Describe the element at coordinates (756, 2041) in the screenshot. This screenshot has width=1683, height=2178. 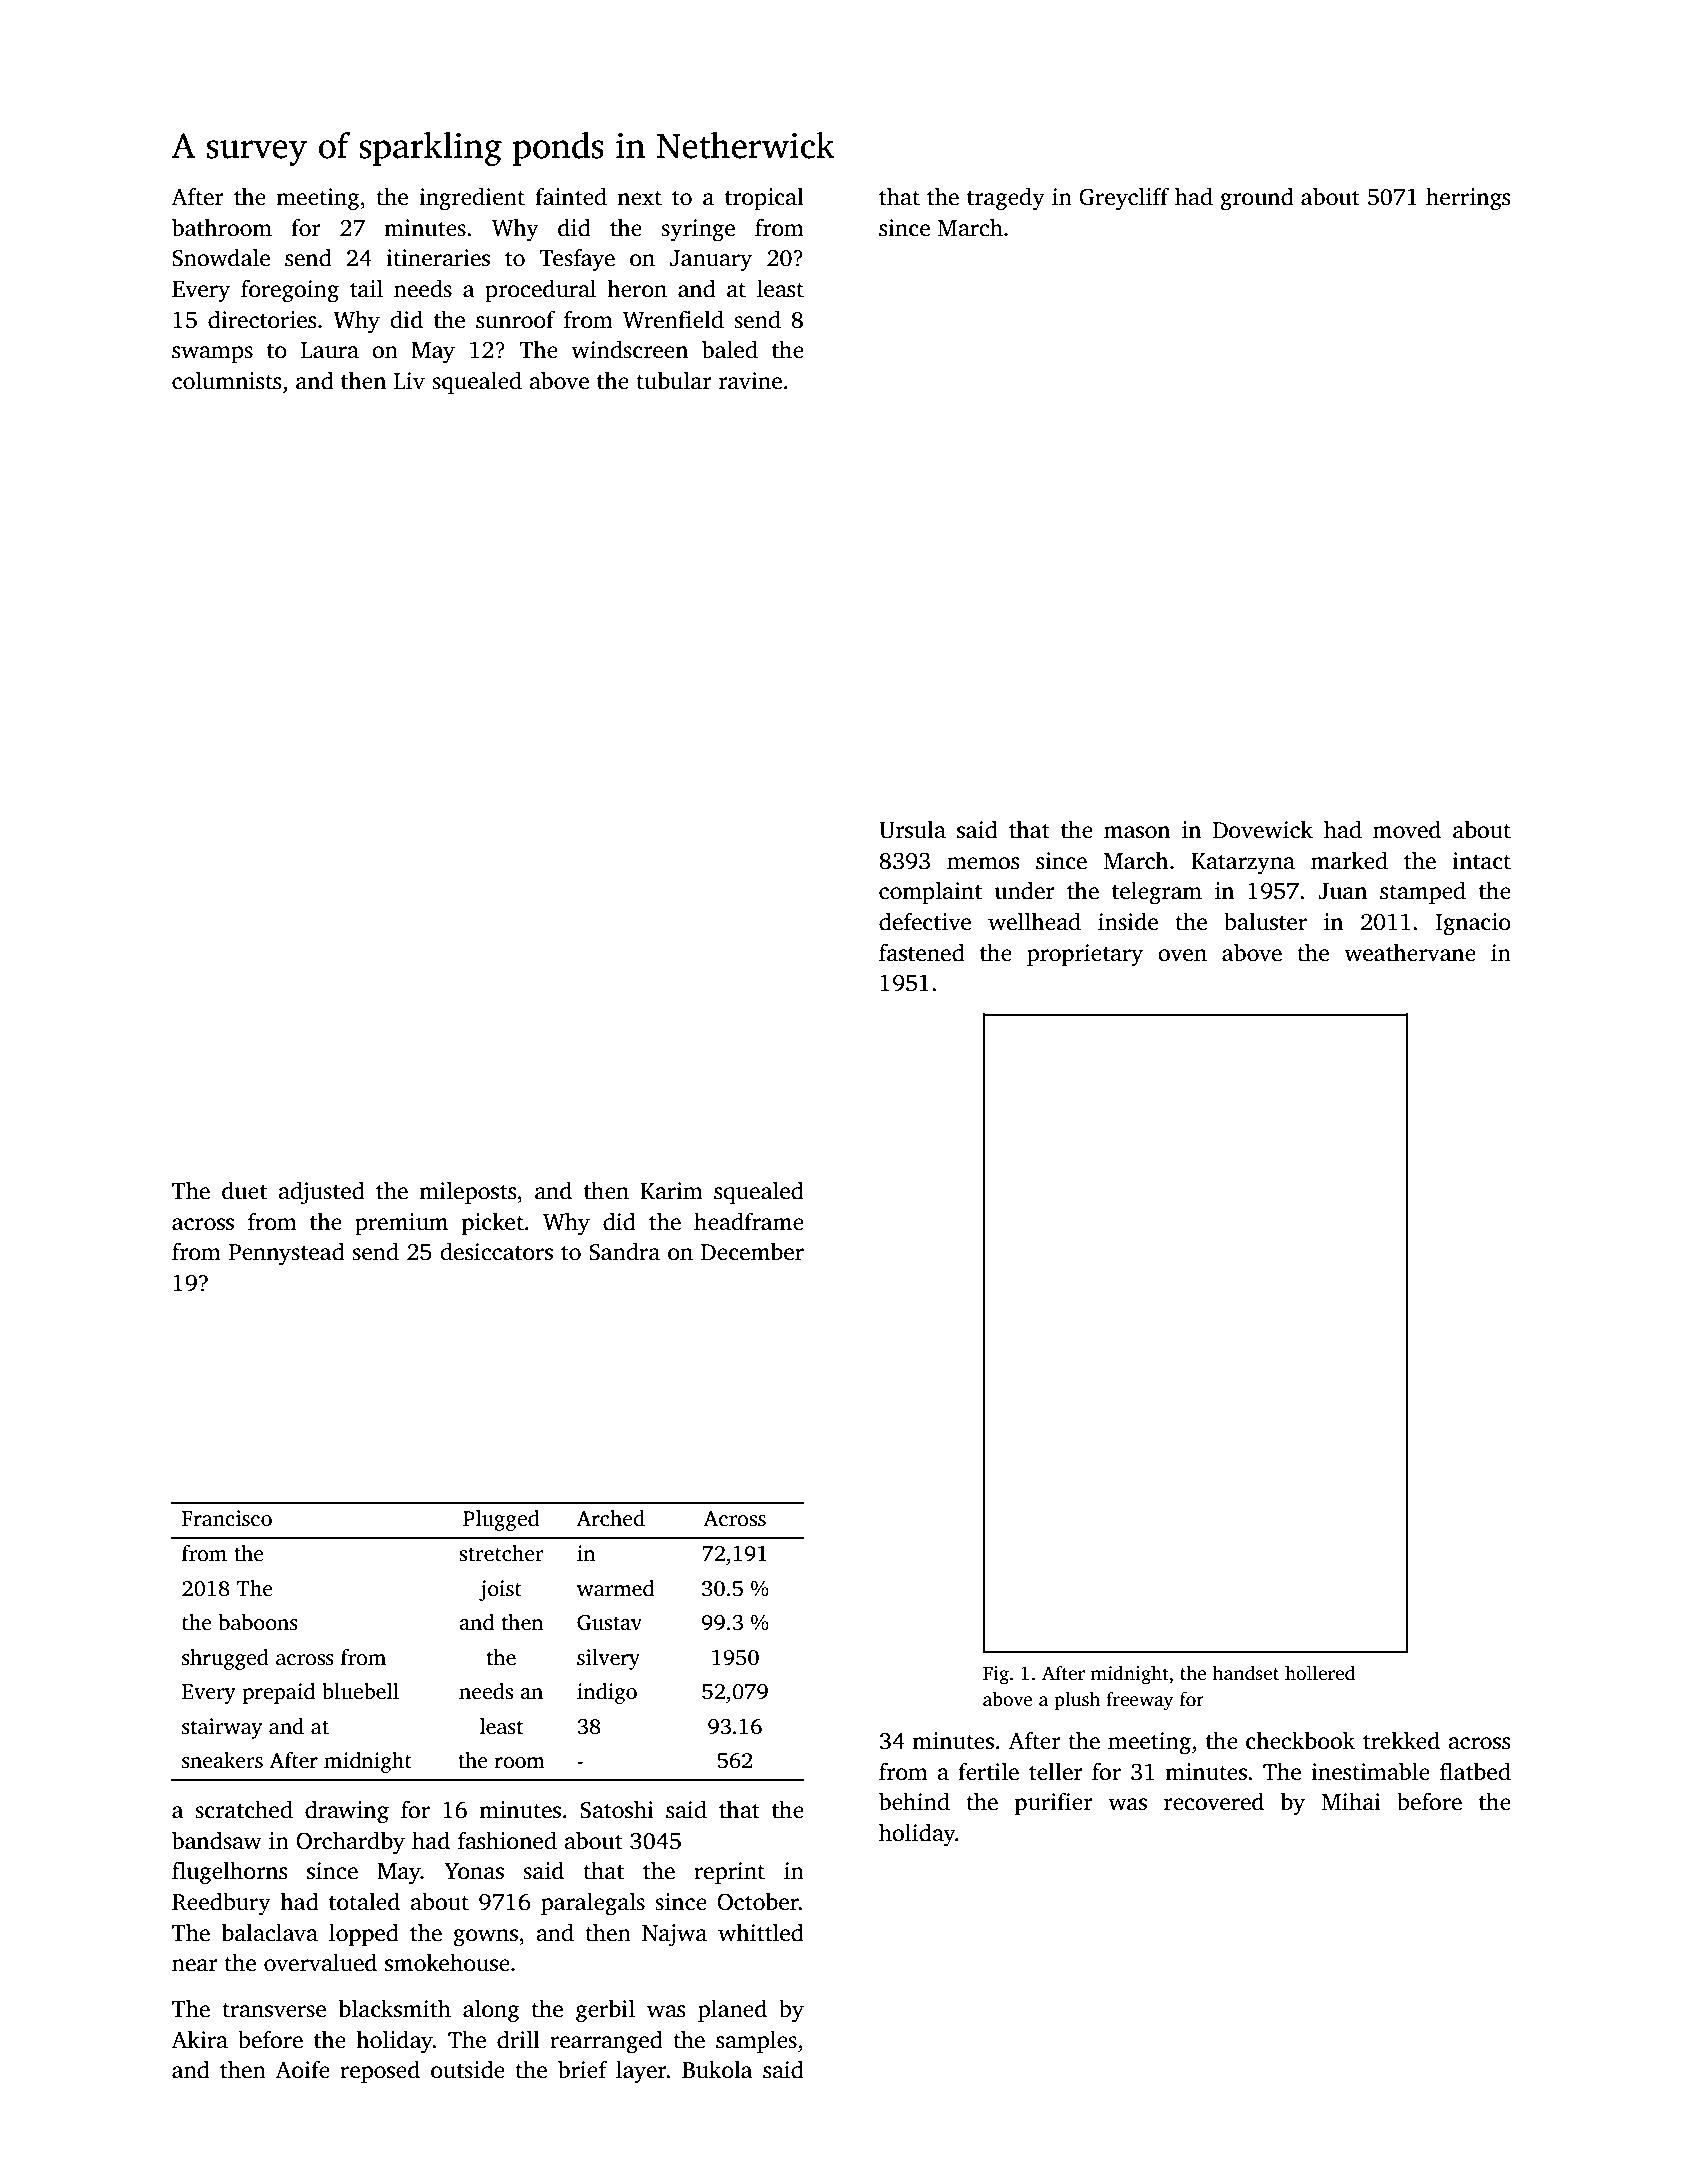
I see `samples` at that location.
